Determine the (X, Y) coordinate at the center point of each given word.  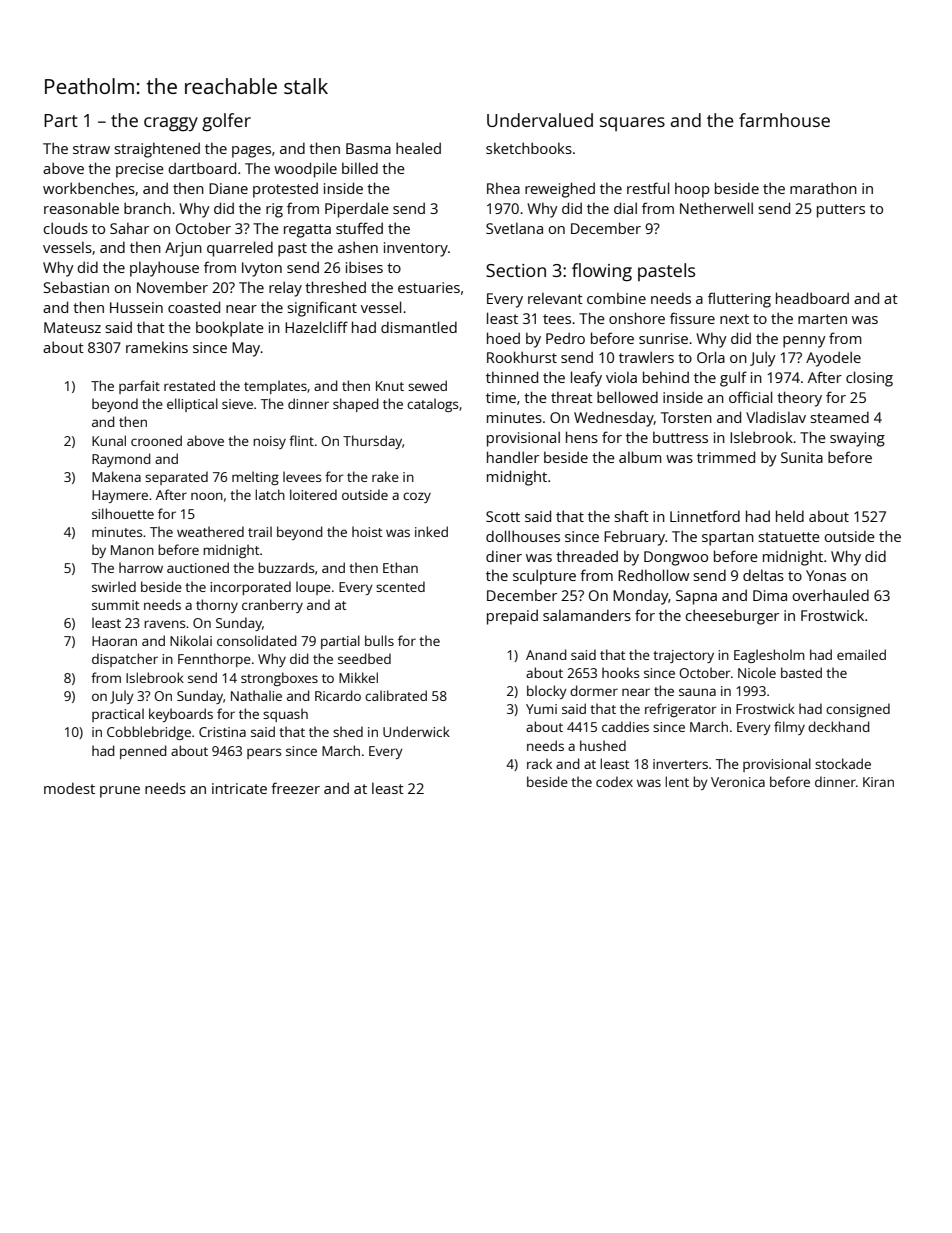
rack (539, 763)
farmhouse (784, 120)
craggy (171, 124)
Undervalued (540, 120)
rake (385, 476)
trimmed (726, 457)
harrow (141, 567)
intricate (239, 788)
